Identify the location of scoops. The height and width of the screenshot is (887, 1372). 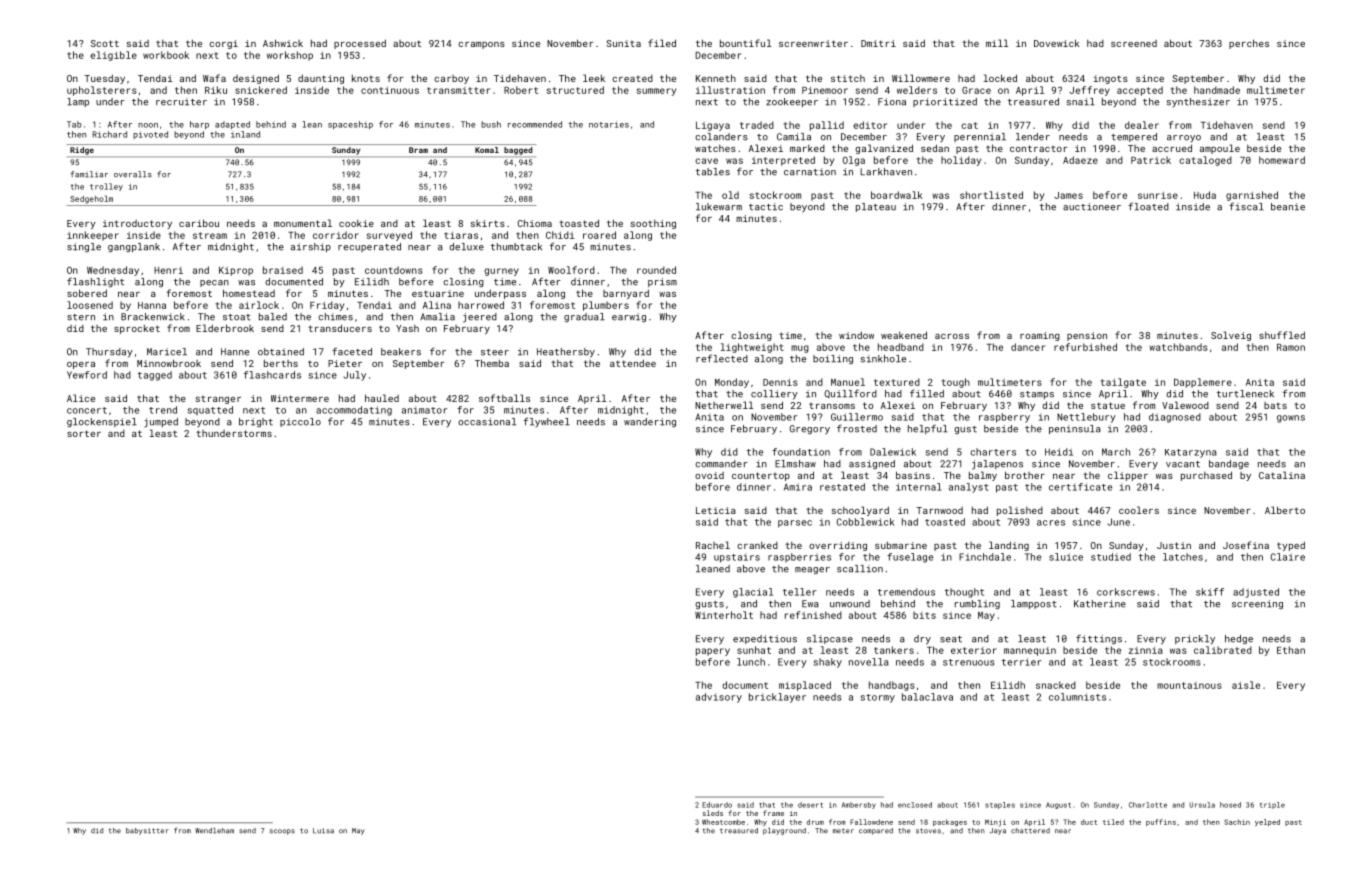
(282, 832).
